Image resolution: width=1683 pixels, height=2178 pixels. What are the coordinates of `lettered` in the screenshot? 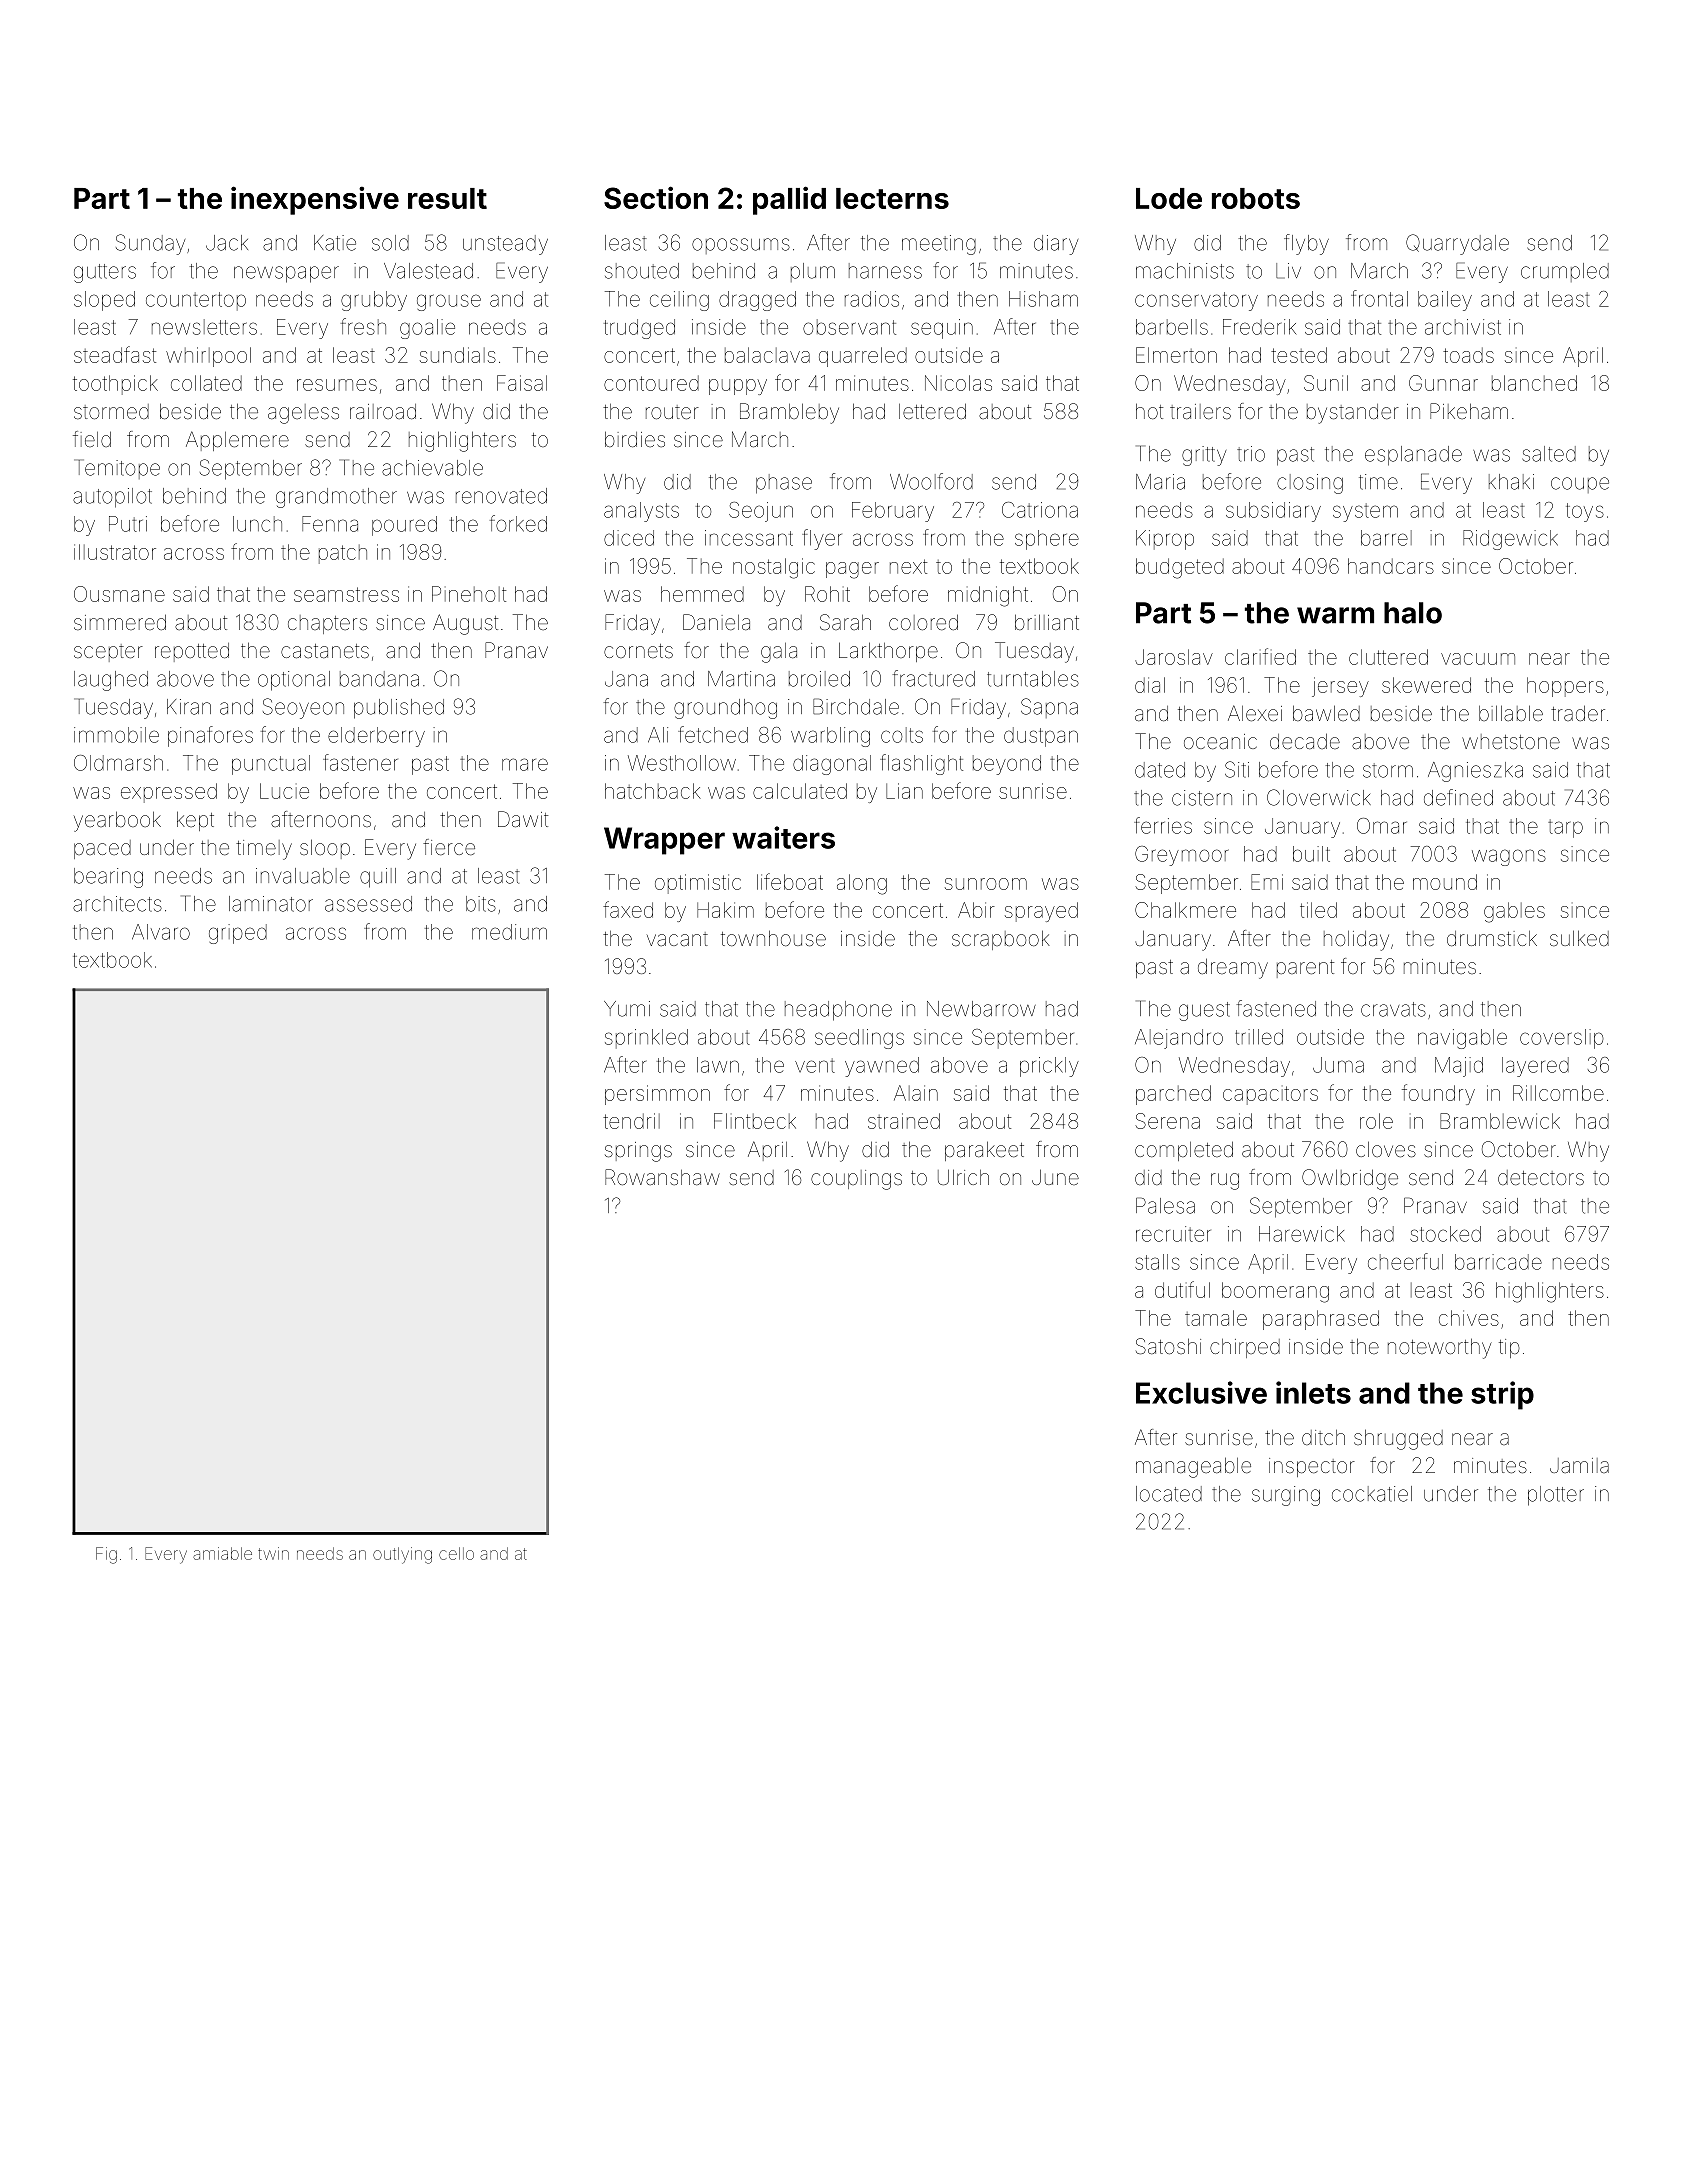 It's located at (932, 411).
